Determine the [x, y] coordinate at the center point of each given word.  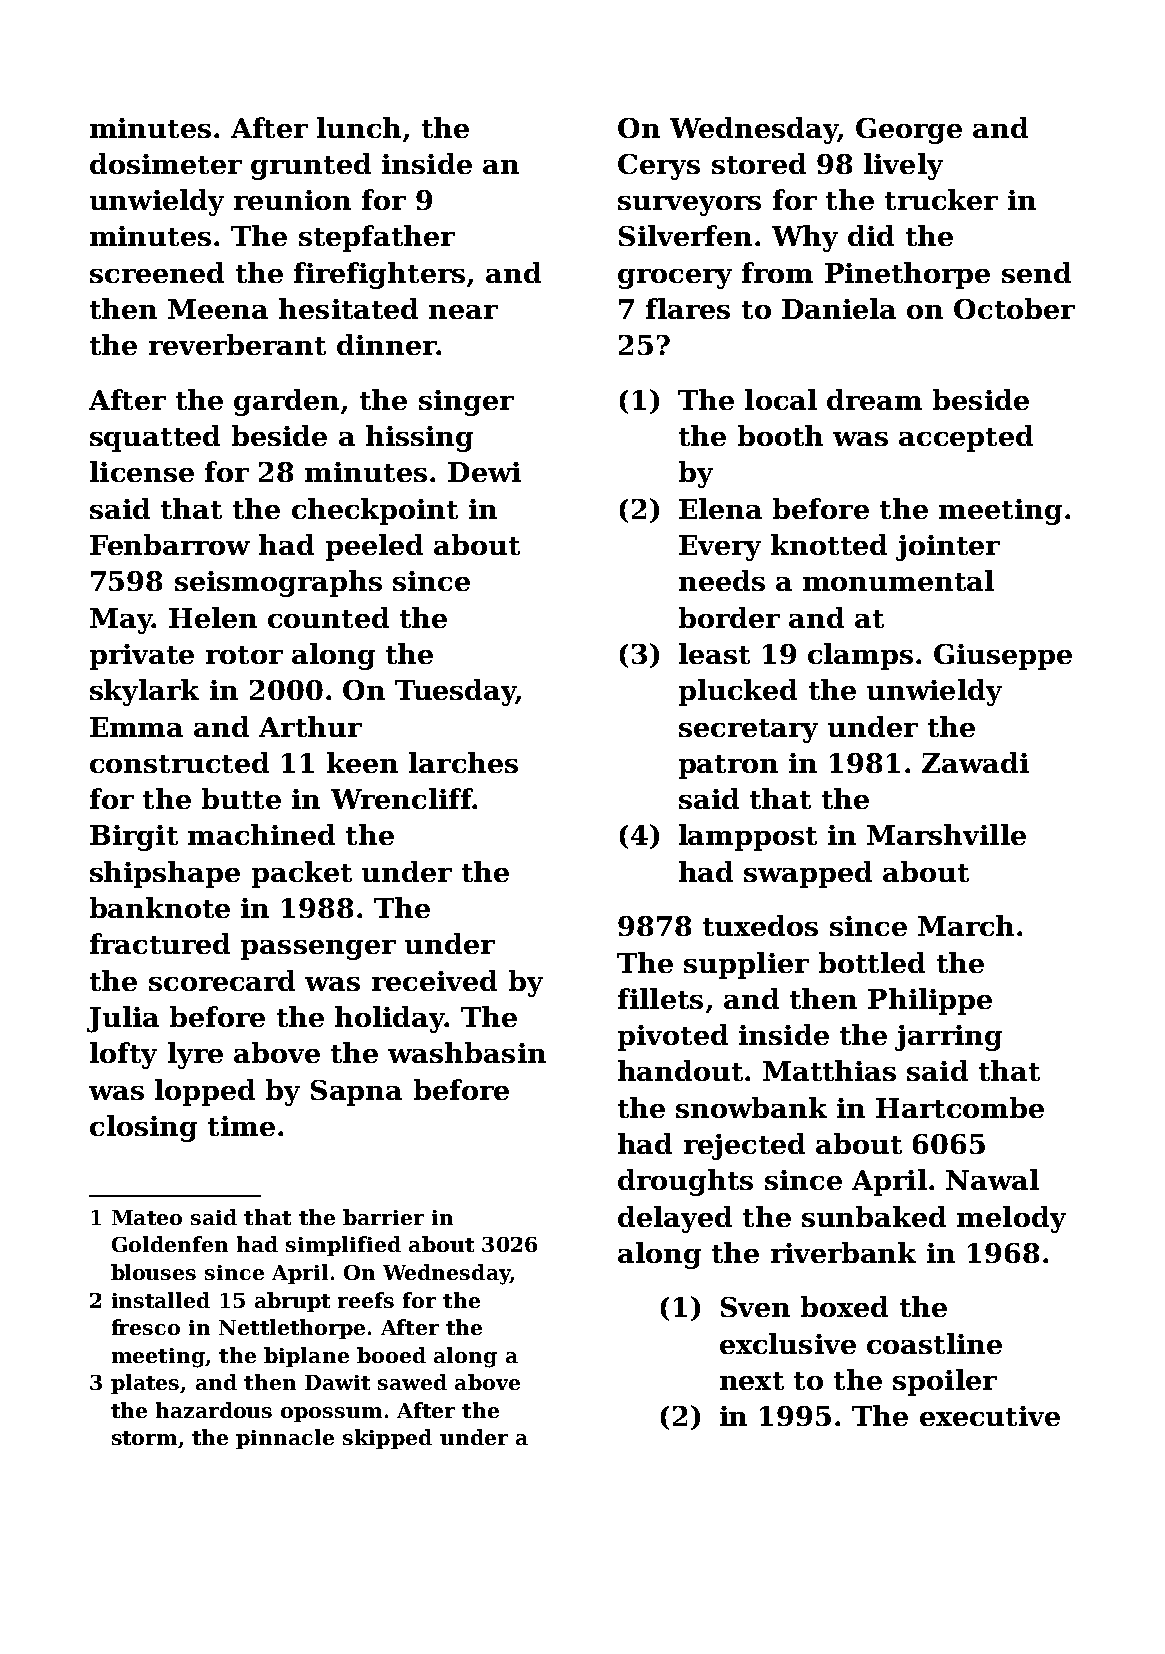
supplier [746, 965]
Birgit [134, 838]
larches [463, 762]
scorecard [222, 980]
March [966, 925]
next [752, 1381]
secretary [748, 731]
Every [720, 548]
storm [144, 1438]
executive [990, 1416]
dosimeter [166, 163]
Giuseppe [1003, 657]
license [142, 471]
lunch [359, 127]
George [909, 131]
